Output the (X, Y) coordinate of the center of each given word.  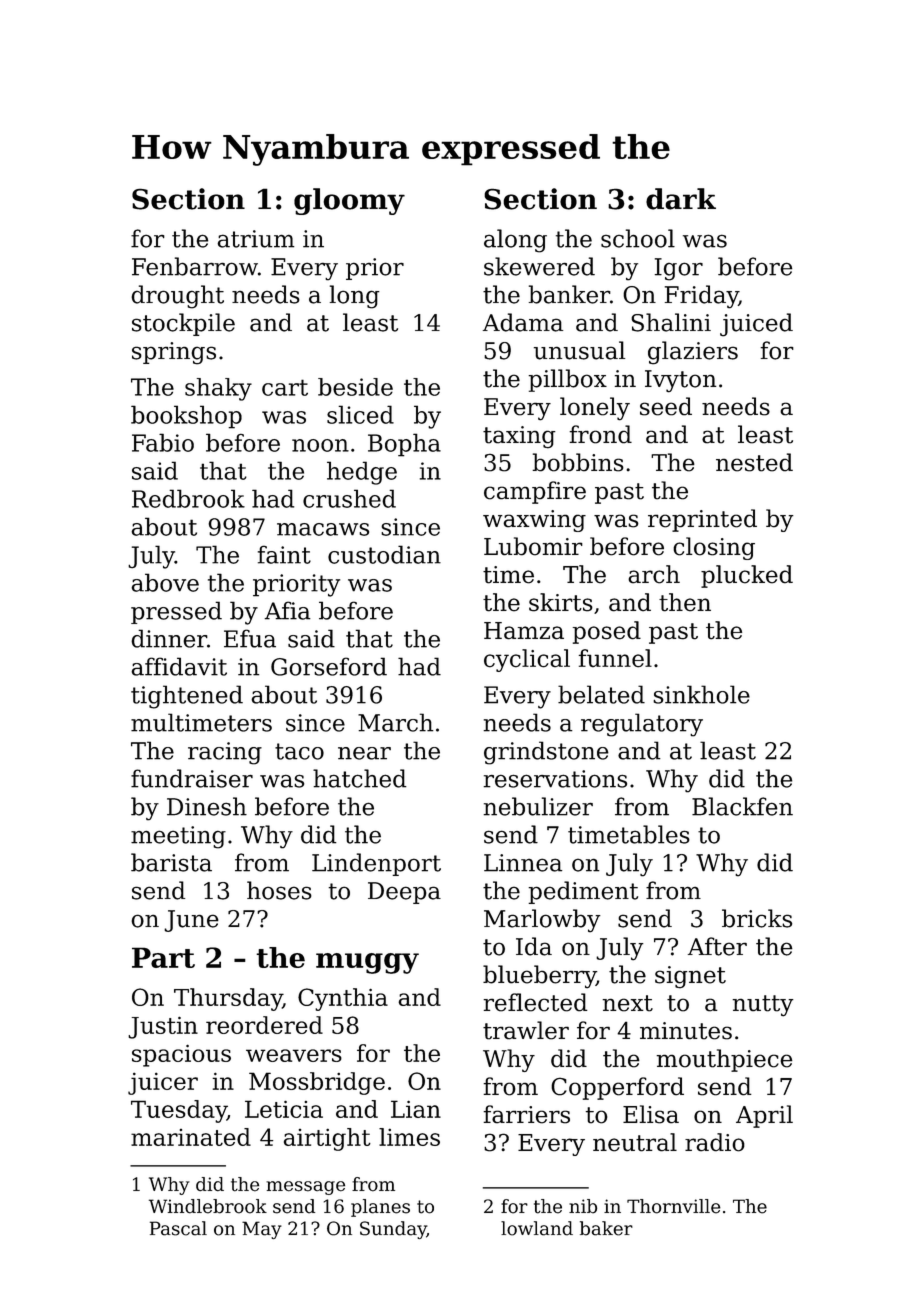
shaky (218, 389)
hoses (279, 890)
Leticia (284, 1109)
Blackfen (742, 806)
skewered (539, 266)
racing (225, 753)
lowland (537, 1228)
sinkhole (701, 694)
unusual (579, 350)
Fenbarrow (195, 266)
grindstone (546, 753)
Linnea (523, 863)
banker (569, 294)
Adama (523, 322)
